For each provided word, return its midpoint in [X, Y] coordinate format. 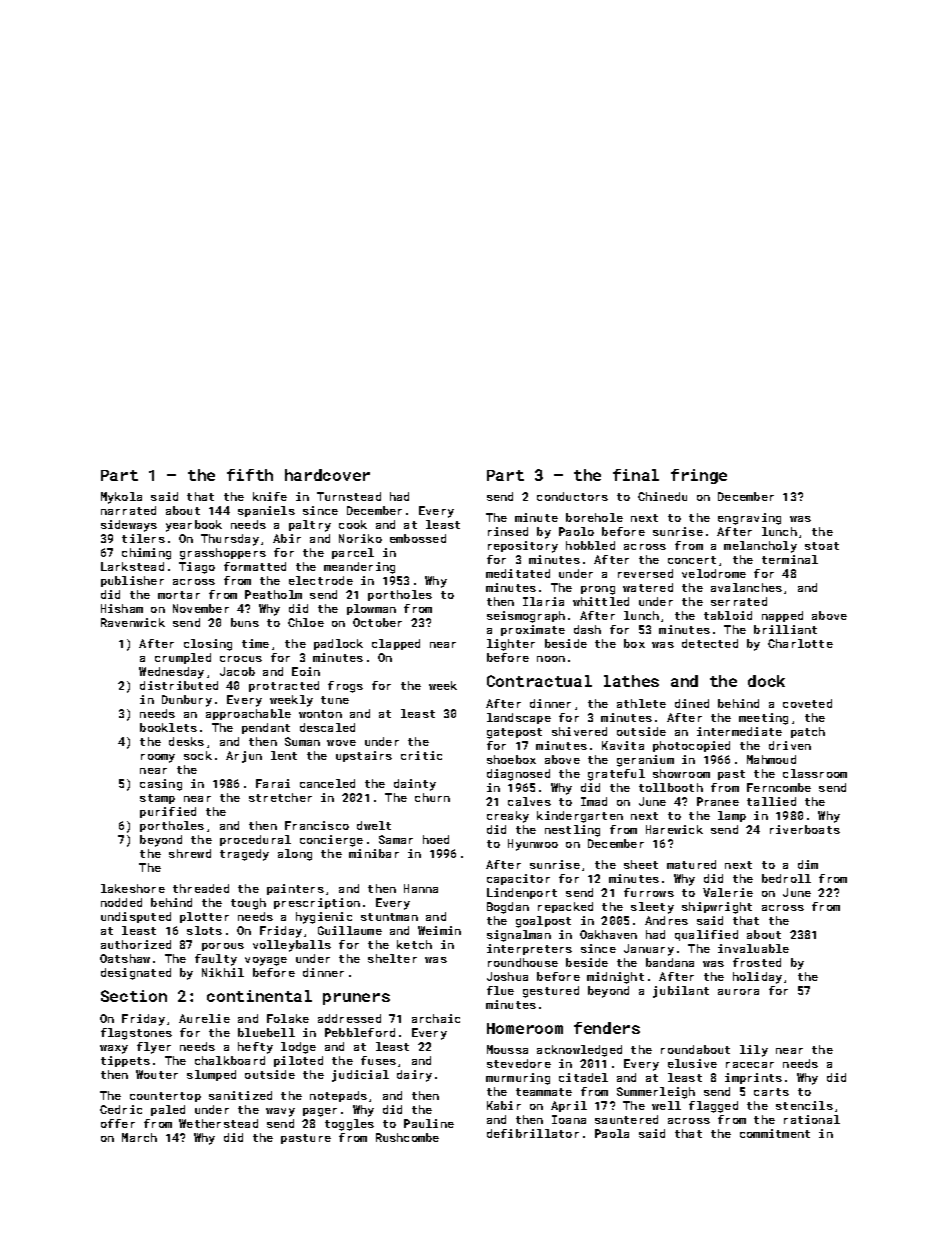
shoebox [511, 759]
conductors [572, 496]
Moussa [507, 1049]
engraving [749, 519]
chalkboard [230, 1060]
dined [692, 703]
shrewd [190, 853]
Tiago [197, 568]
